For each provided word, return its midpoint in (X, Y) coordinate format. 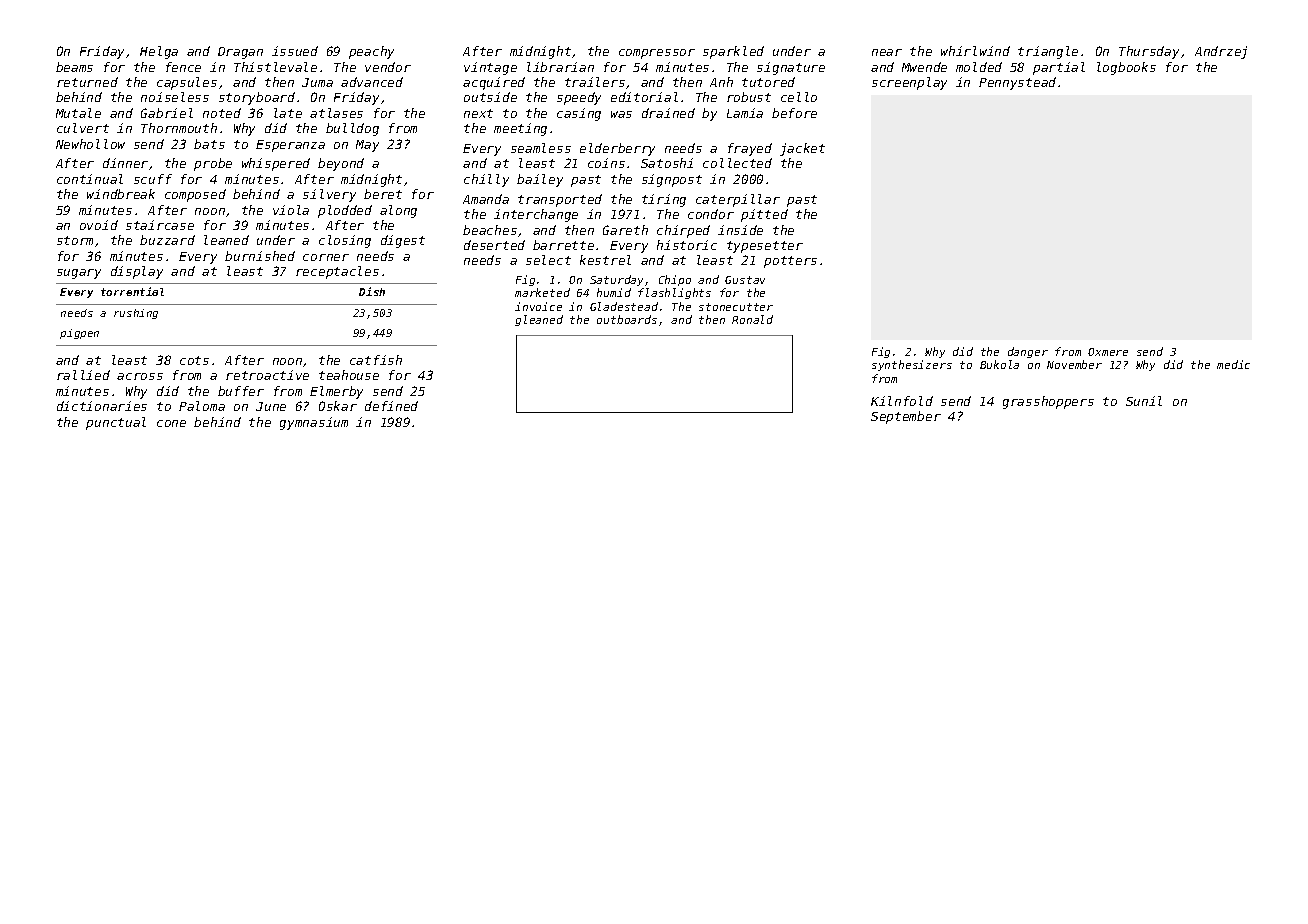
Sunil (1144, 401)
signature (791, 68)
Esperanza (290, 146)
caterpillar (738, 200)
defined (391, 406)
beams (74, 67)
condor (711, 214)
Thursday (1149, 52)
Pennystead (1017, 83)
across (140, 376)
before (794, 113)
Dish (372, 291)
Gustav (745, 280)
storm (75, 240)
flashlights (674, 293)
